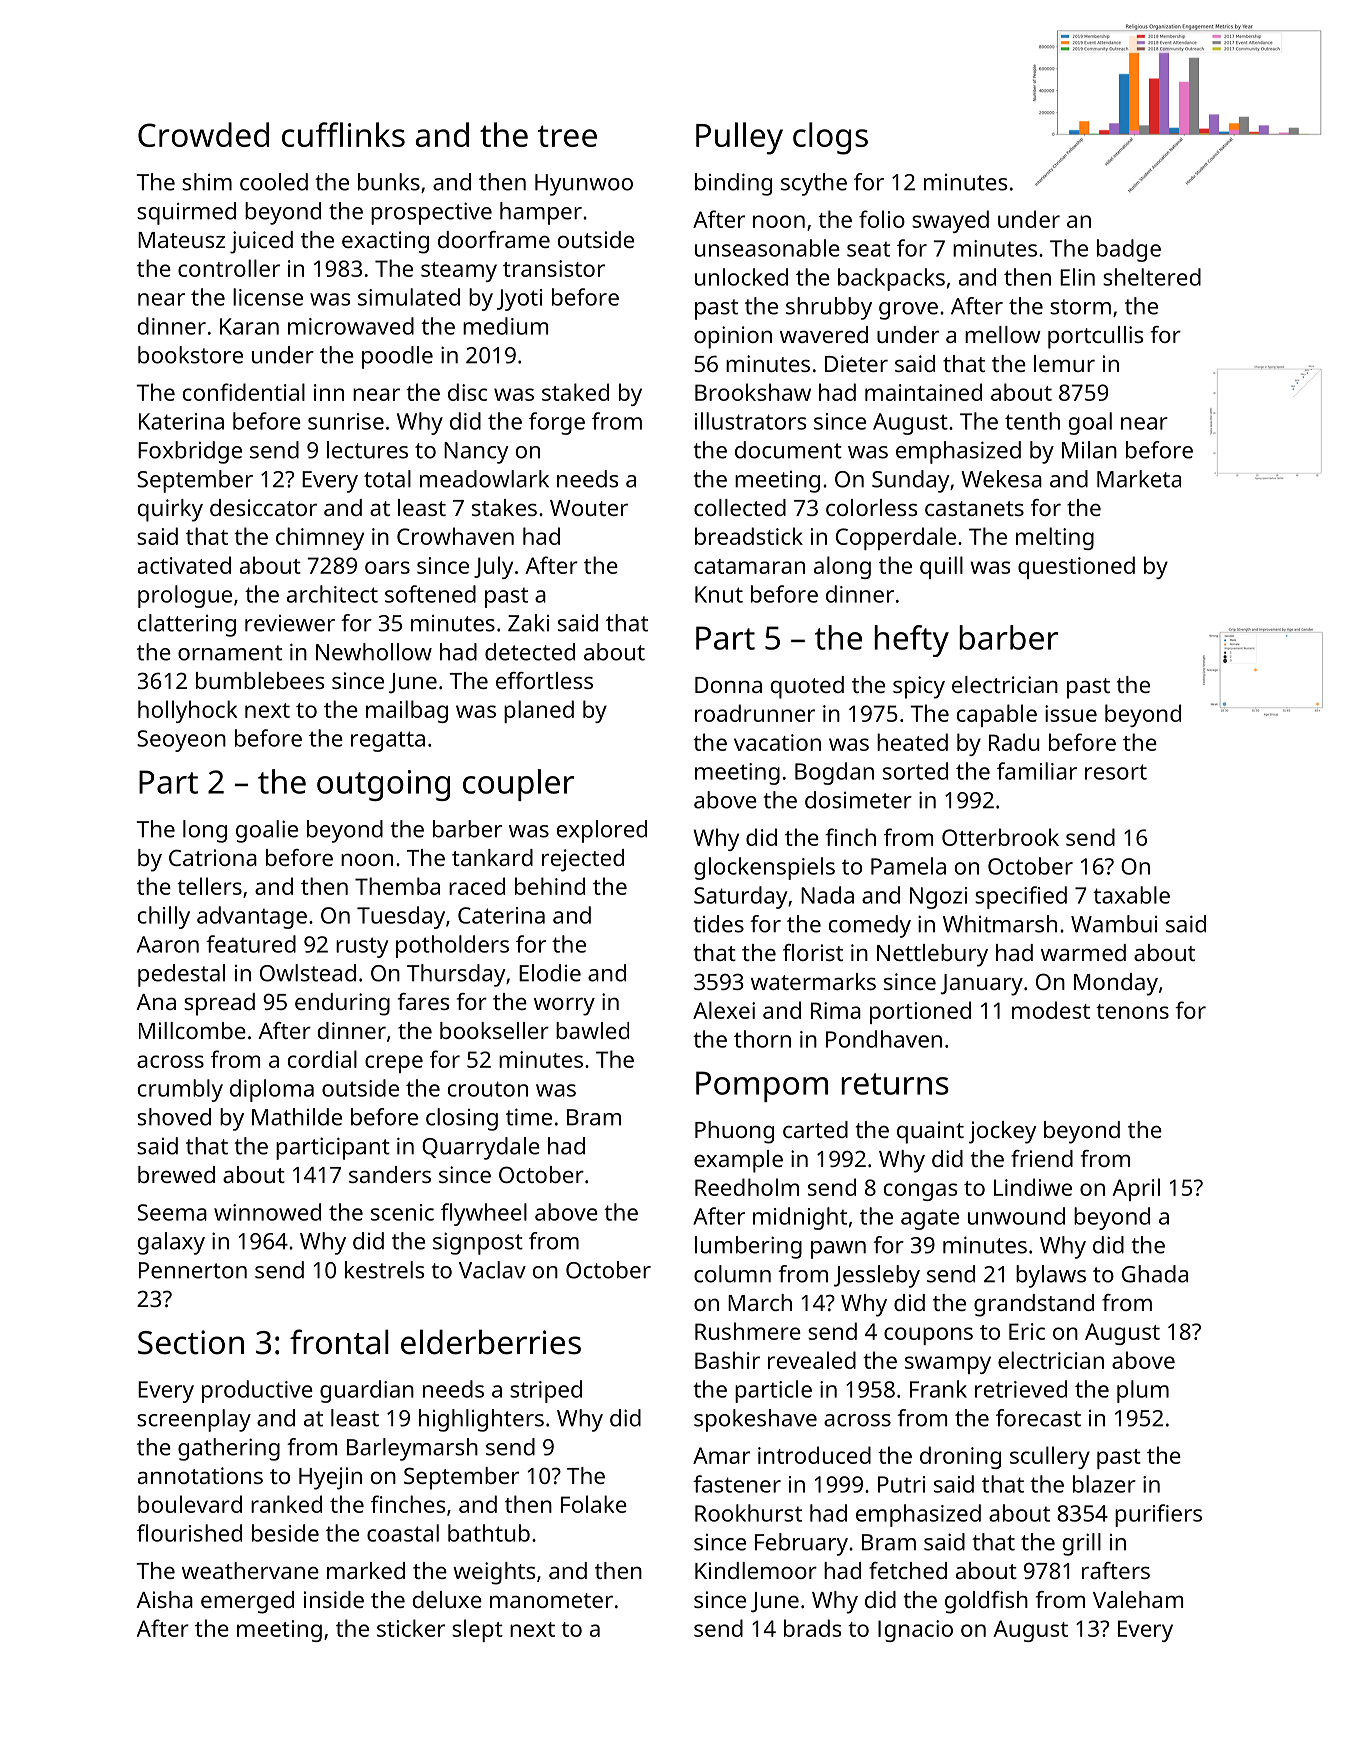 This screenshot has height=1740, width=1345. I want to click on unlocked, so click(741, 277).
